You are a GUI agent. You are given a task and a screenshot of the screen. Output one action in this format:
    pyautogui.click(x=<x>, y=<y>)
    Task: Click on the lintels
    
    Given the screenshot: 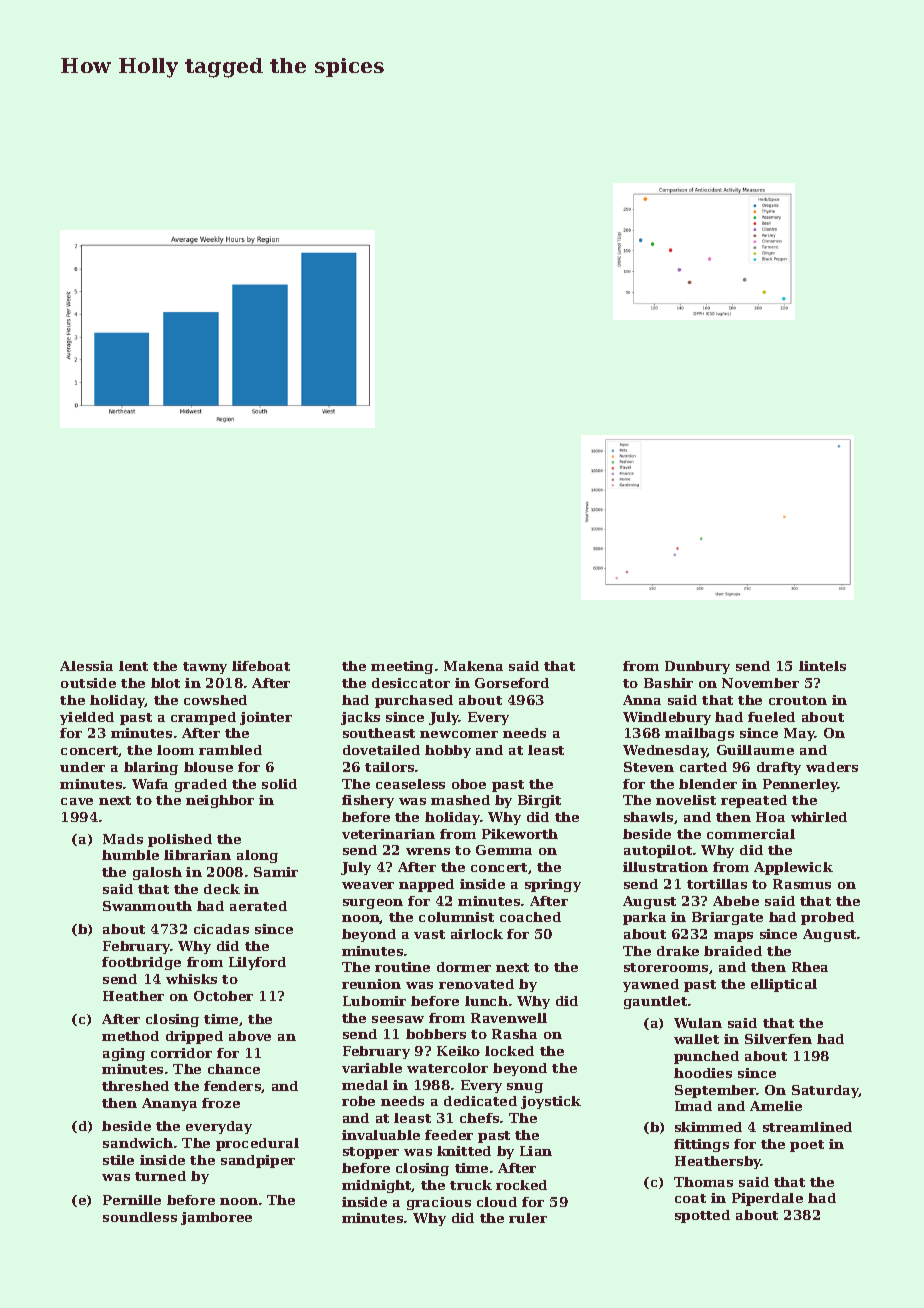 What is the action you would take?
    pyautogui.click(x=822, y=666)
